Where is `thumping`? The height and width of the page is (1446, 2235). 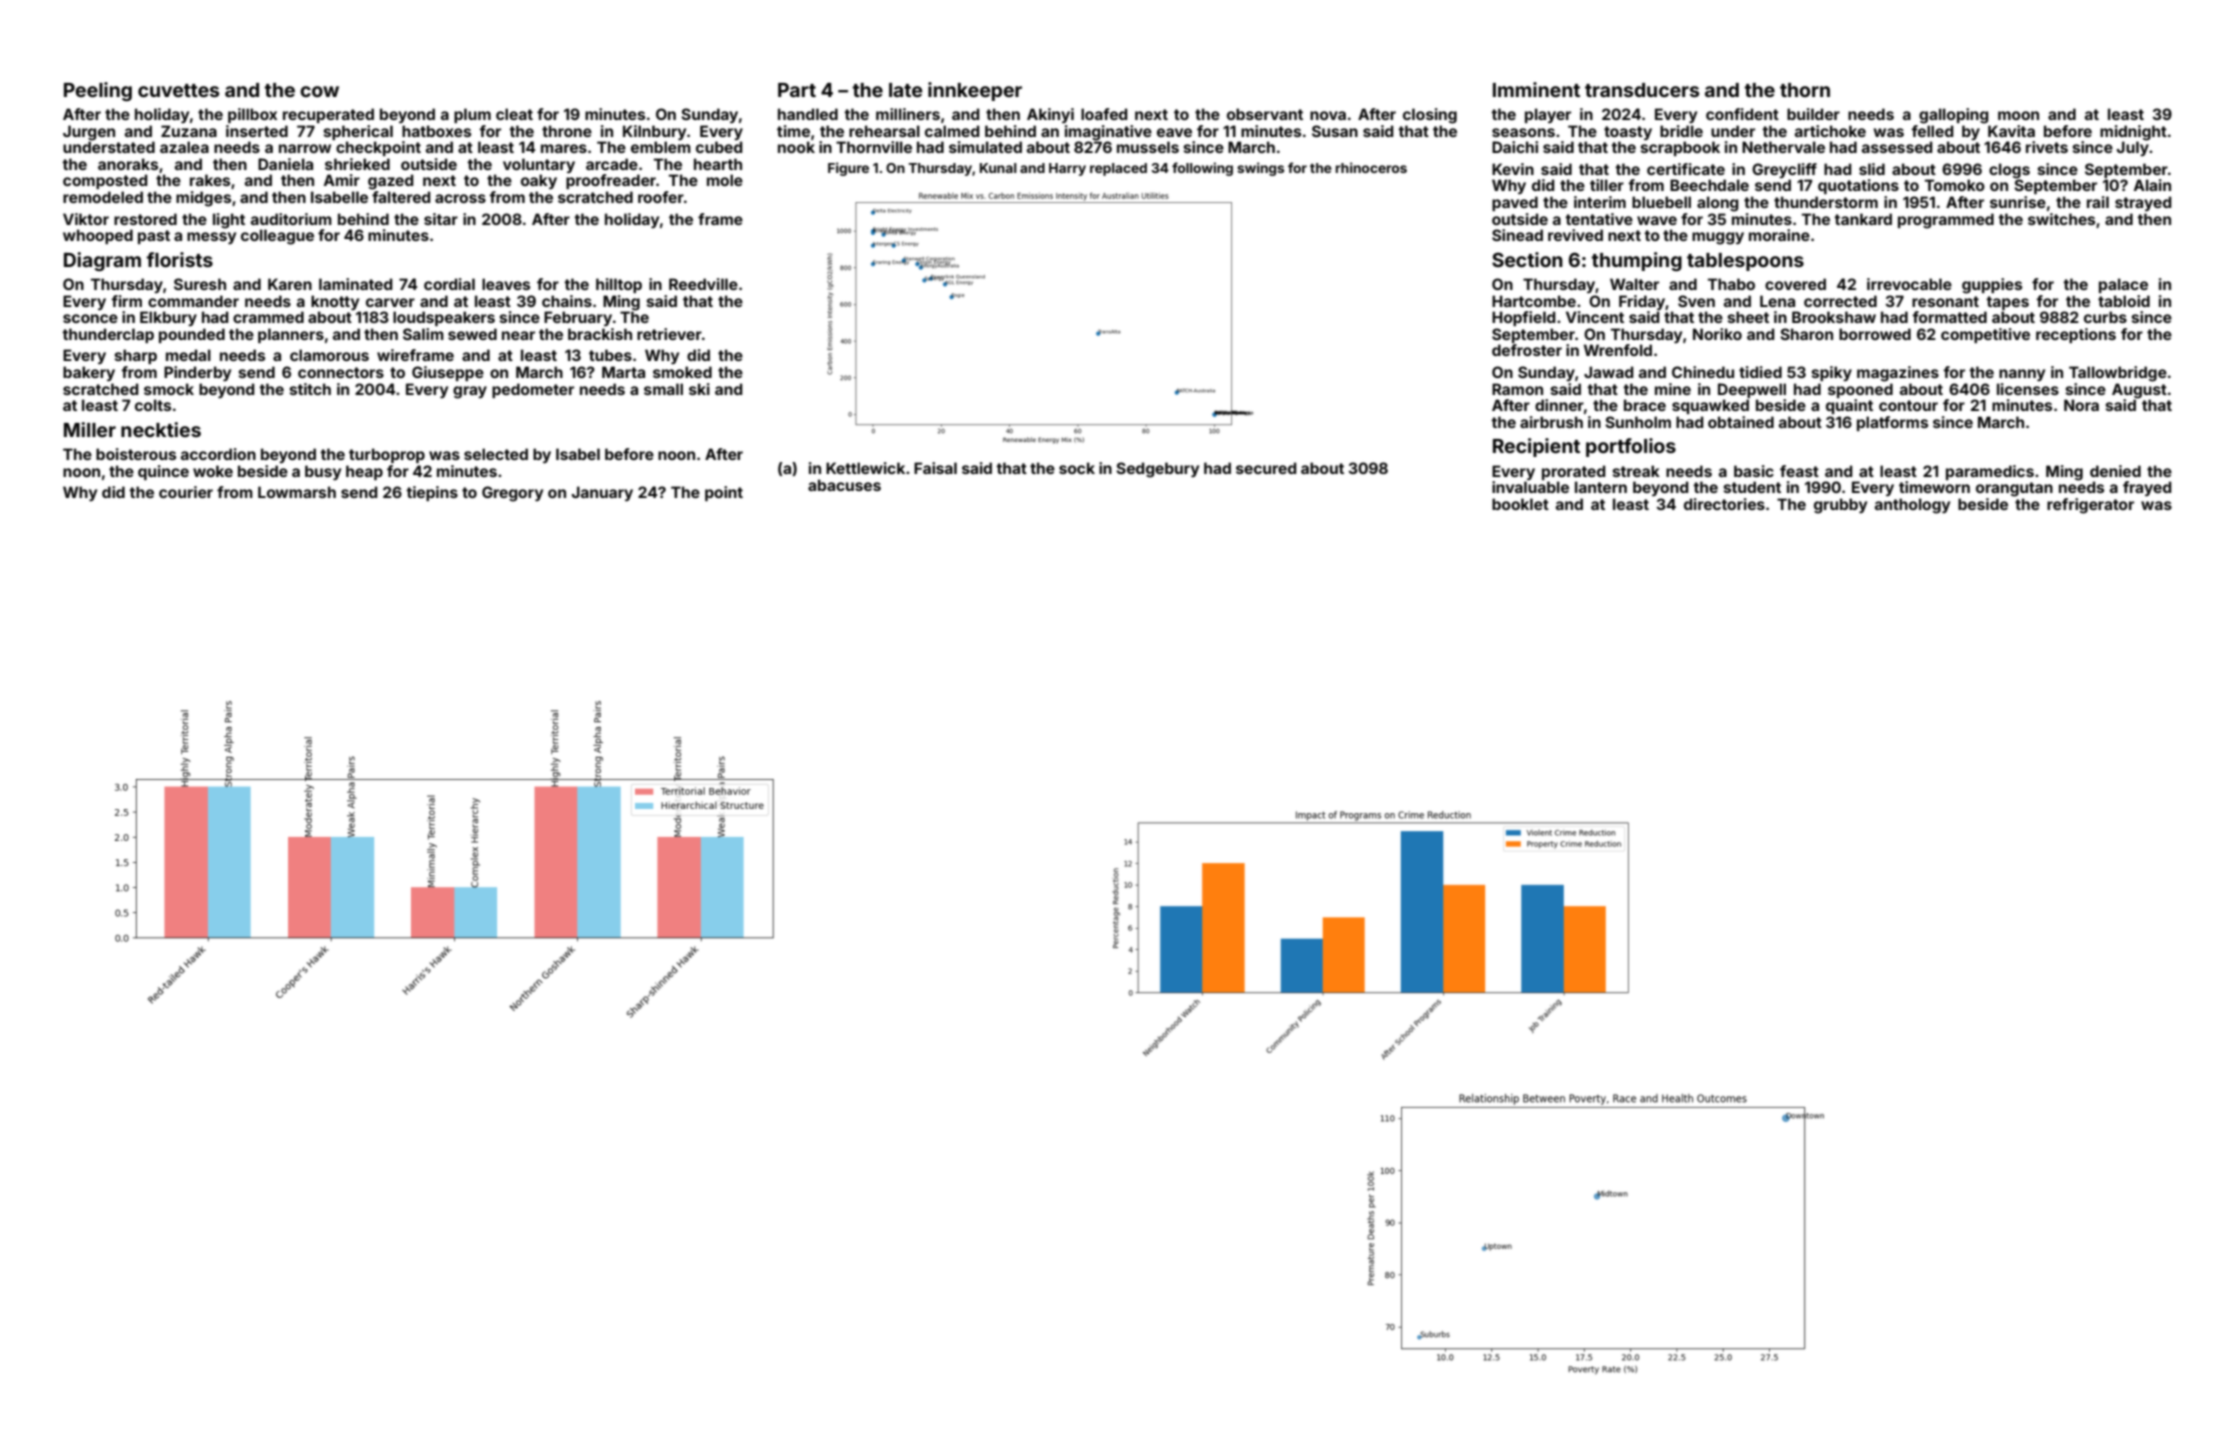 thumping is located at coordinates (1637, 261).
